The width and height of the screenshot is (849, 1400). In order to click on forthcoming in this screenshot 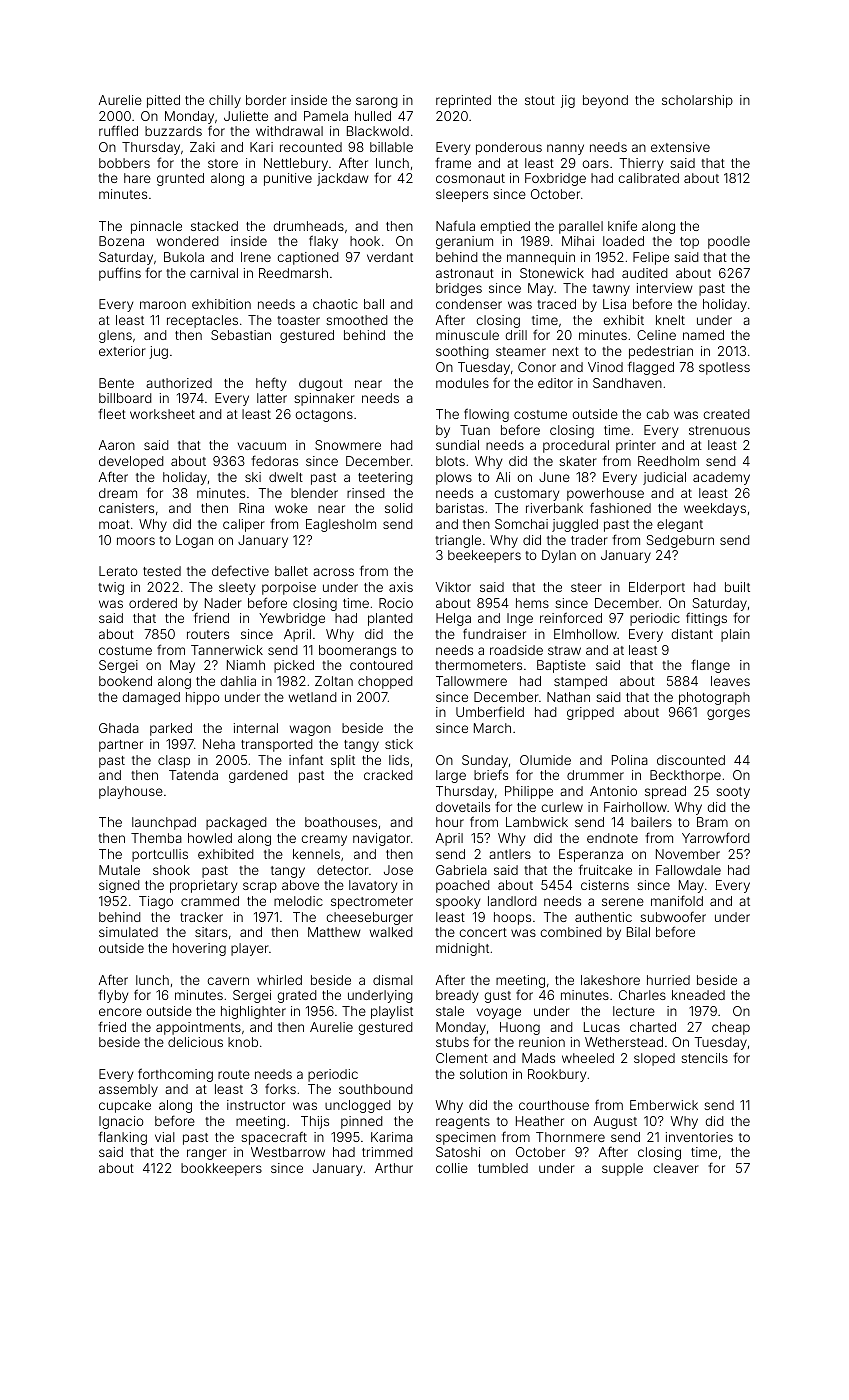, I will do `click(175, 1075)`.
